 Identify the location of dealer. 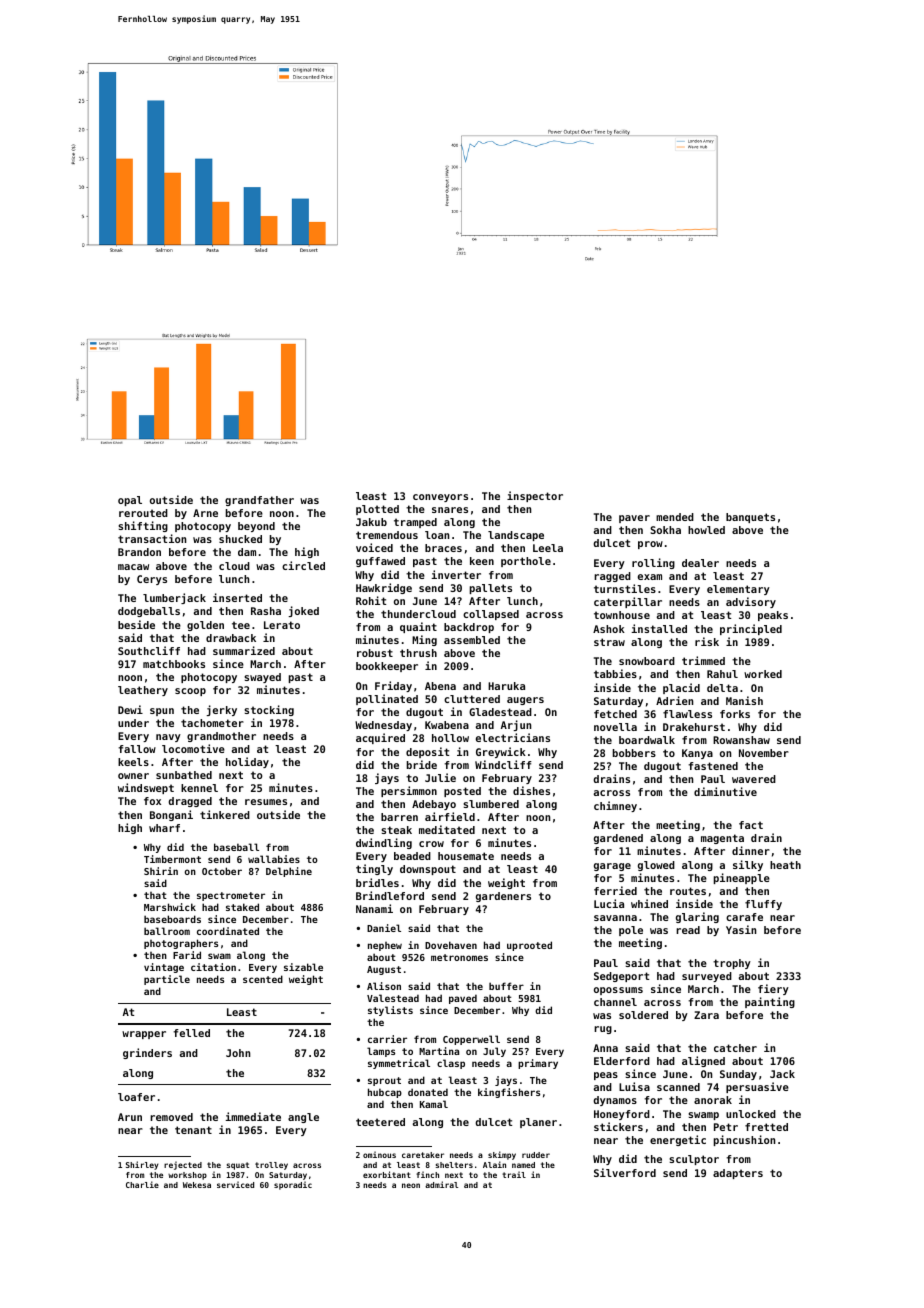
(700, 563).
